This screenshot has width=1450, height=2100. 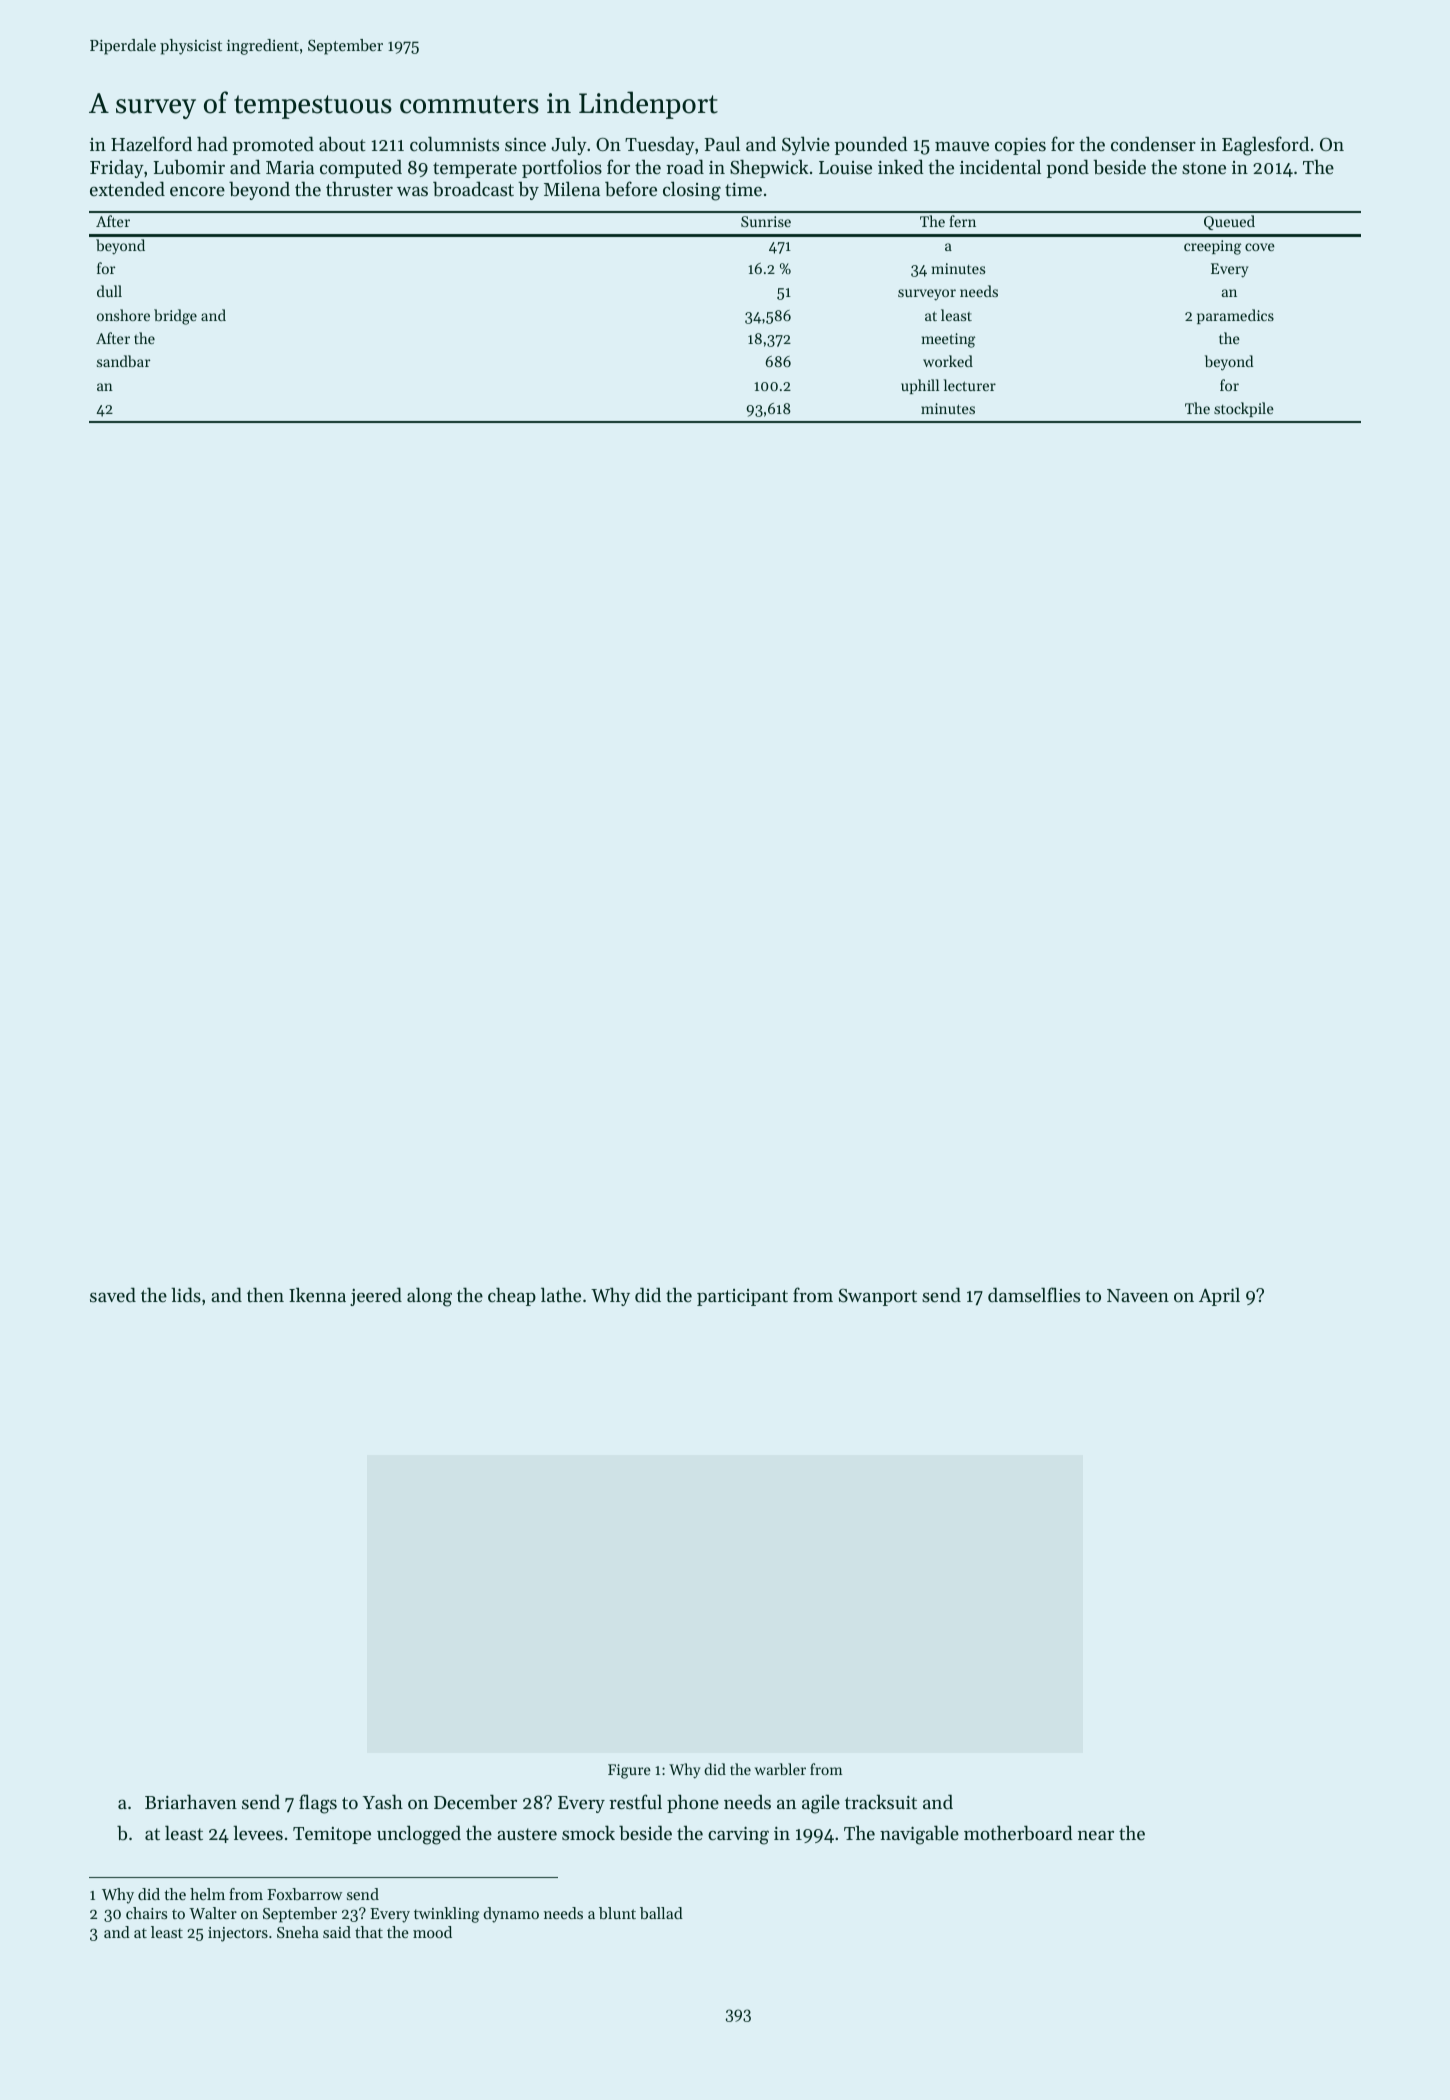 What do you see at coordinates (123, 361) in the screenshot?
I see `sandbar` at bounding box center [123, 361].
